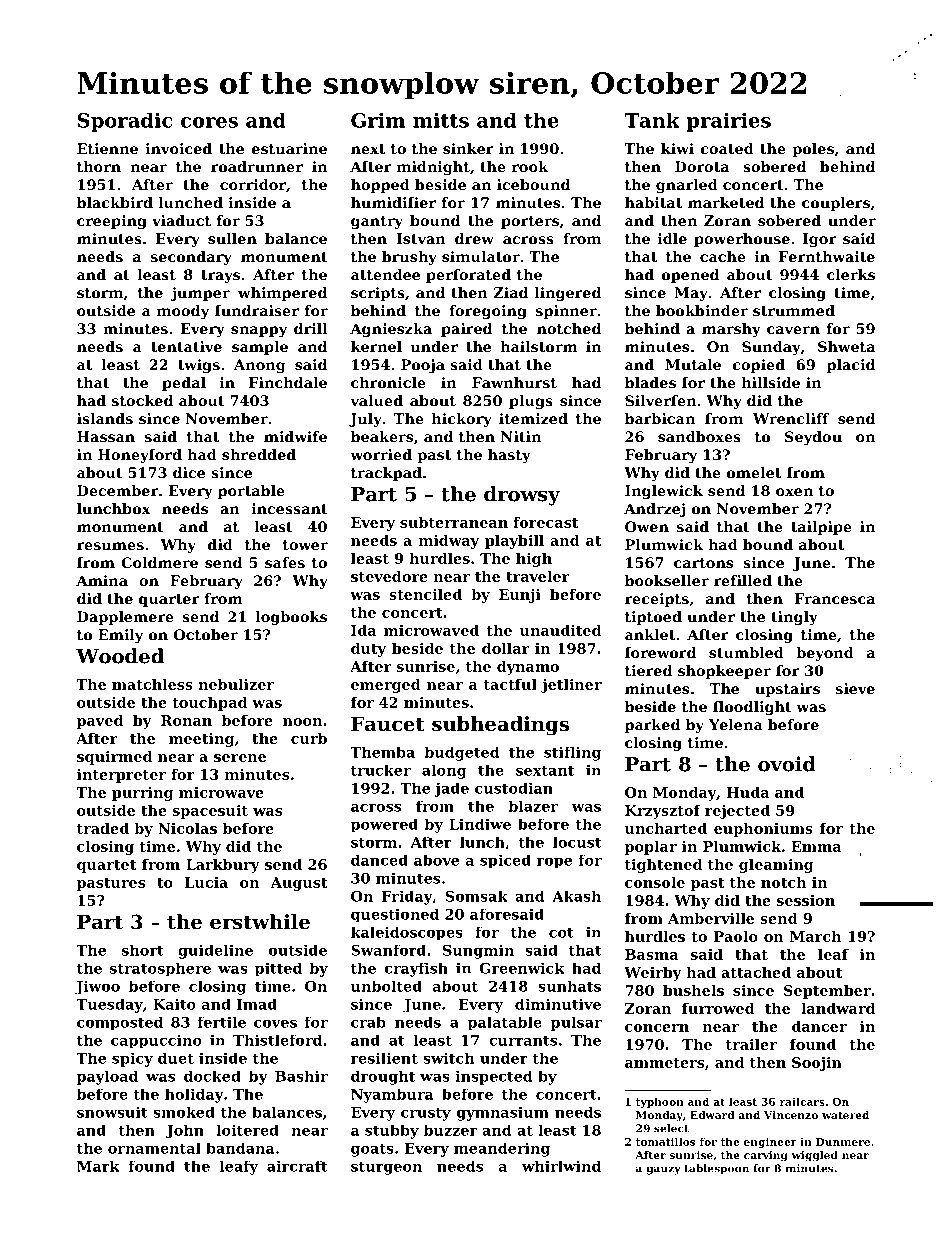 The width and height of the page is (952, 1233). Describe the element at coordinates (663, 1170) in the page. I see `gauzy` at that location.
